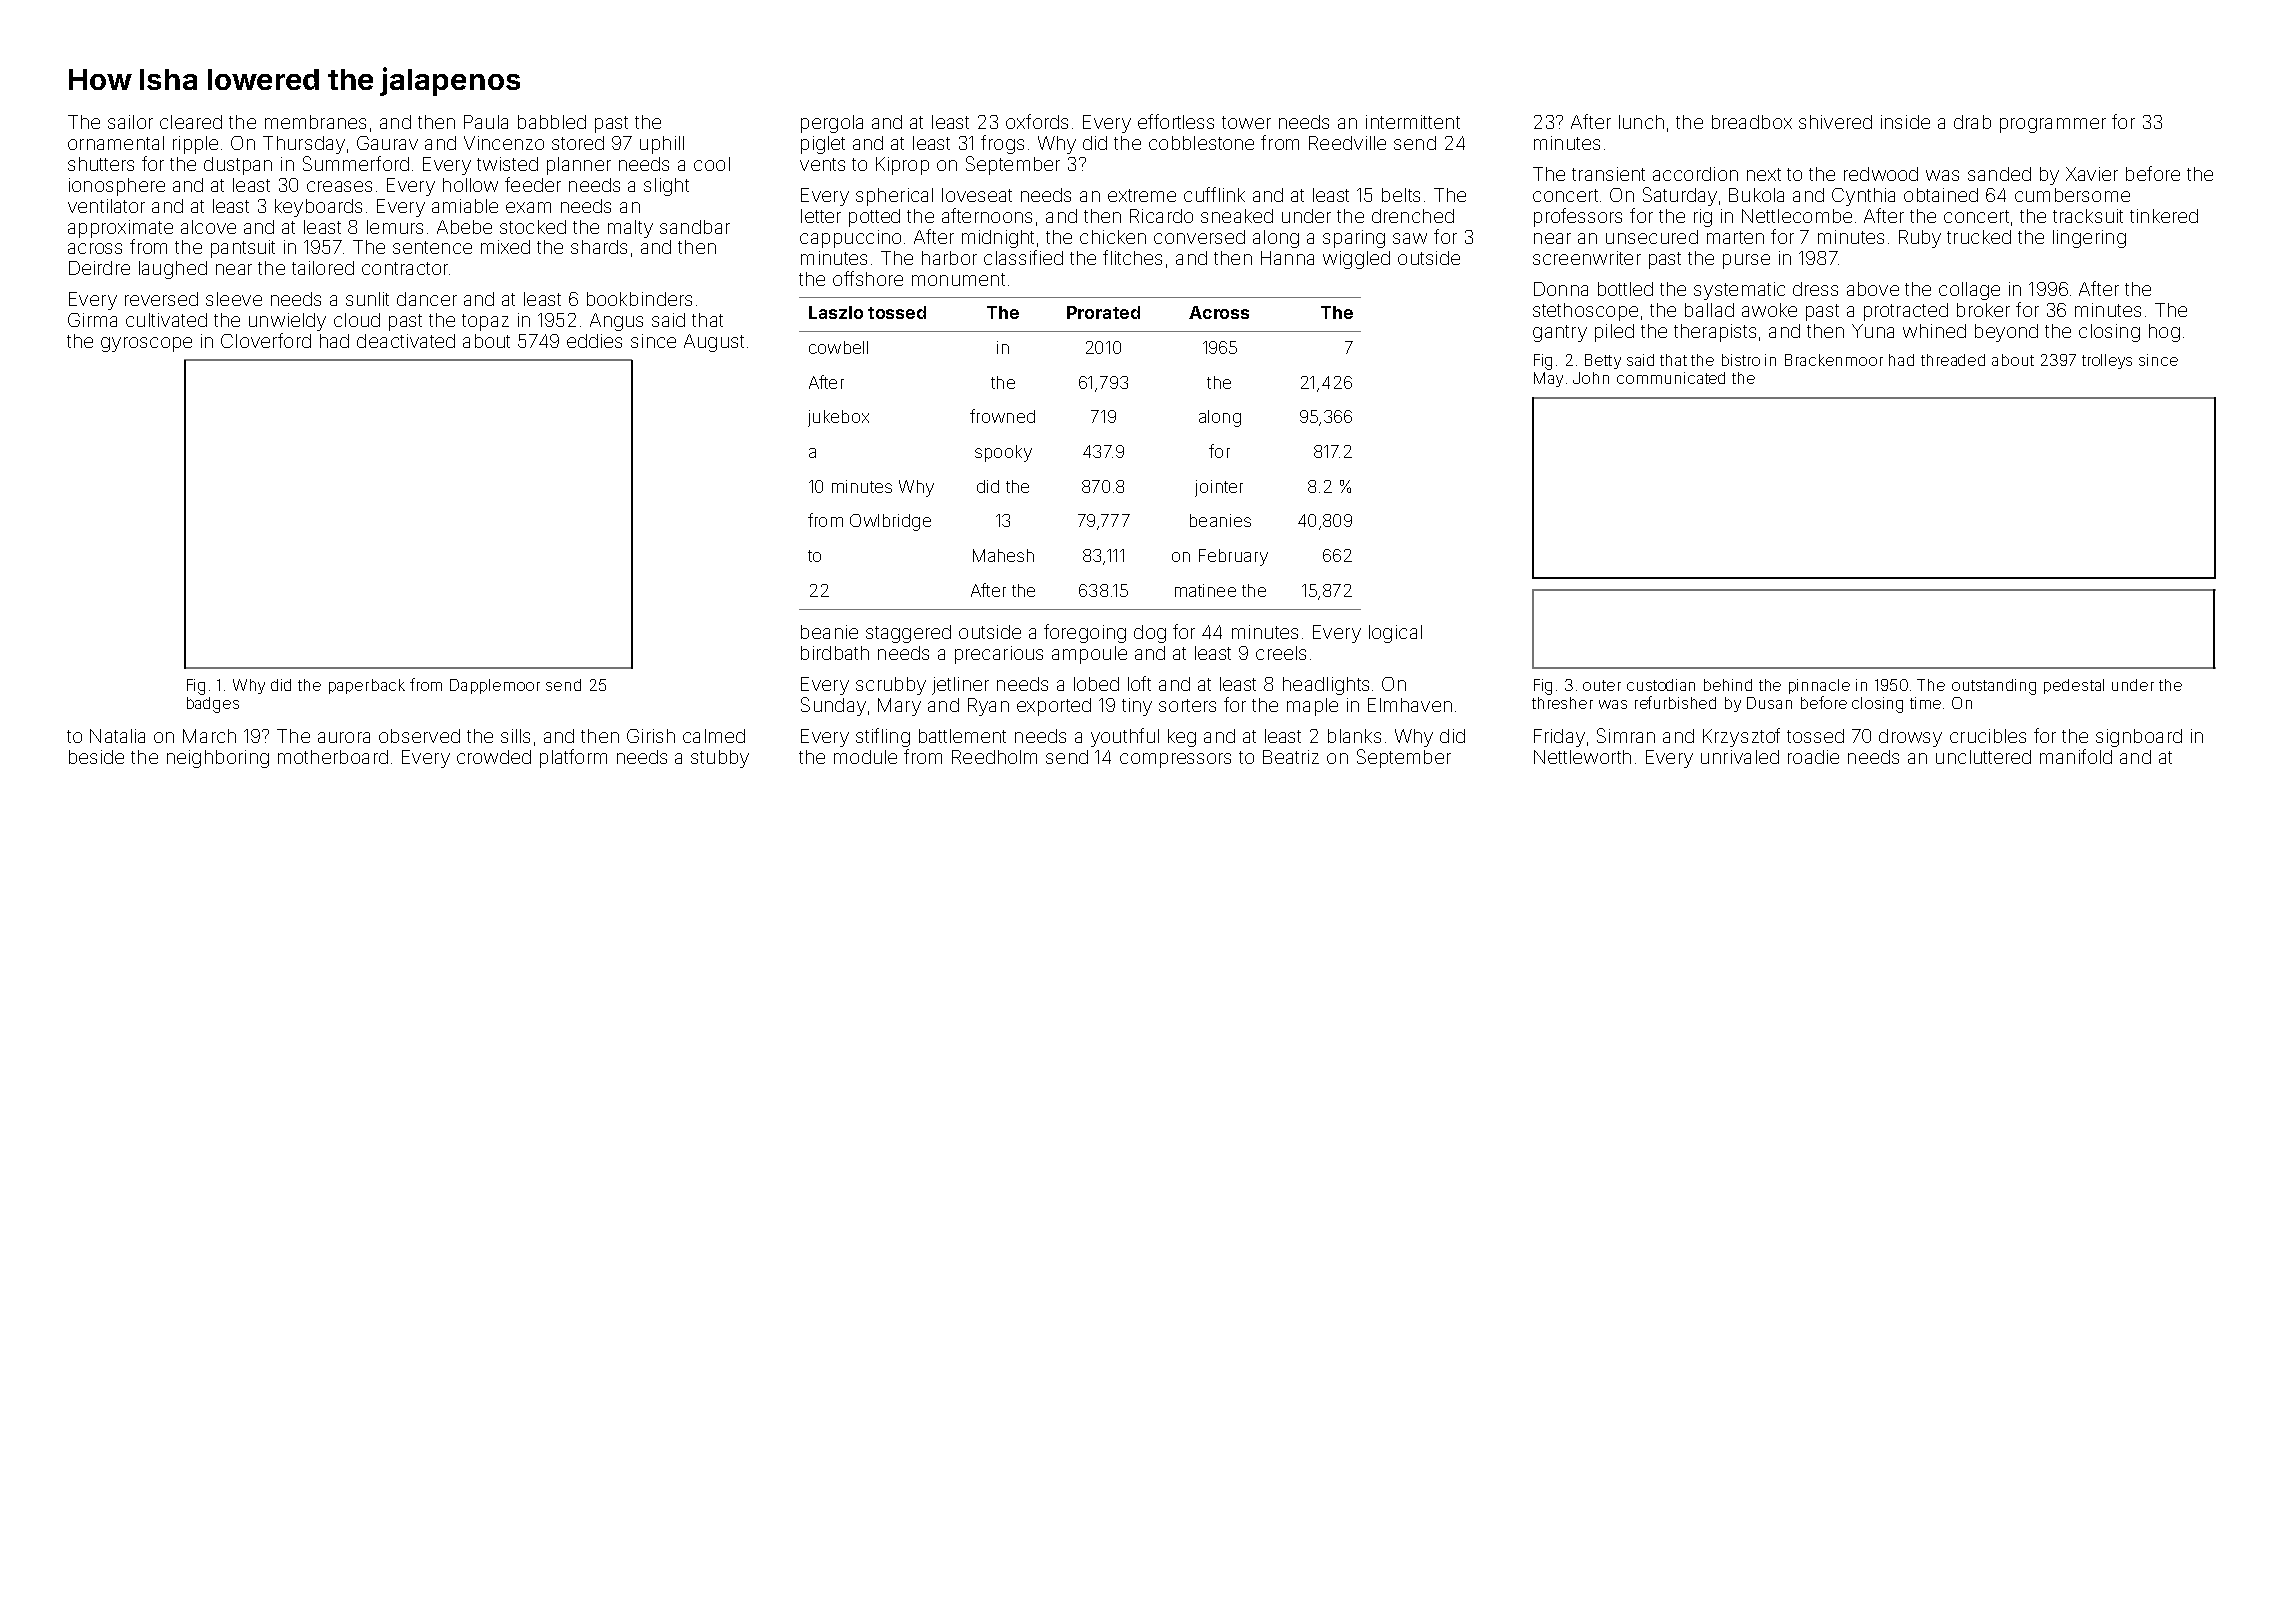 This screenshot has height=1614, width=2282. I want to click on paperback, so click(367, 686).
